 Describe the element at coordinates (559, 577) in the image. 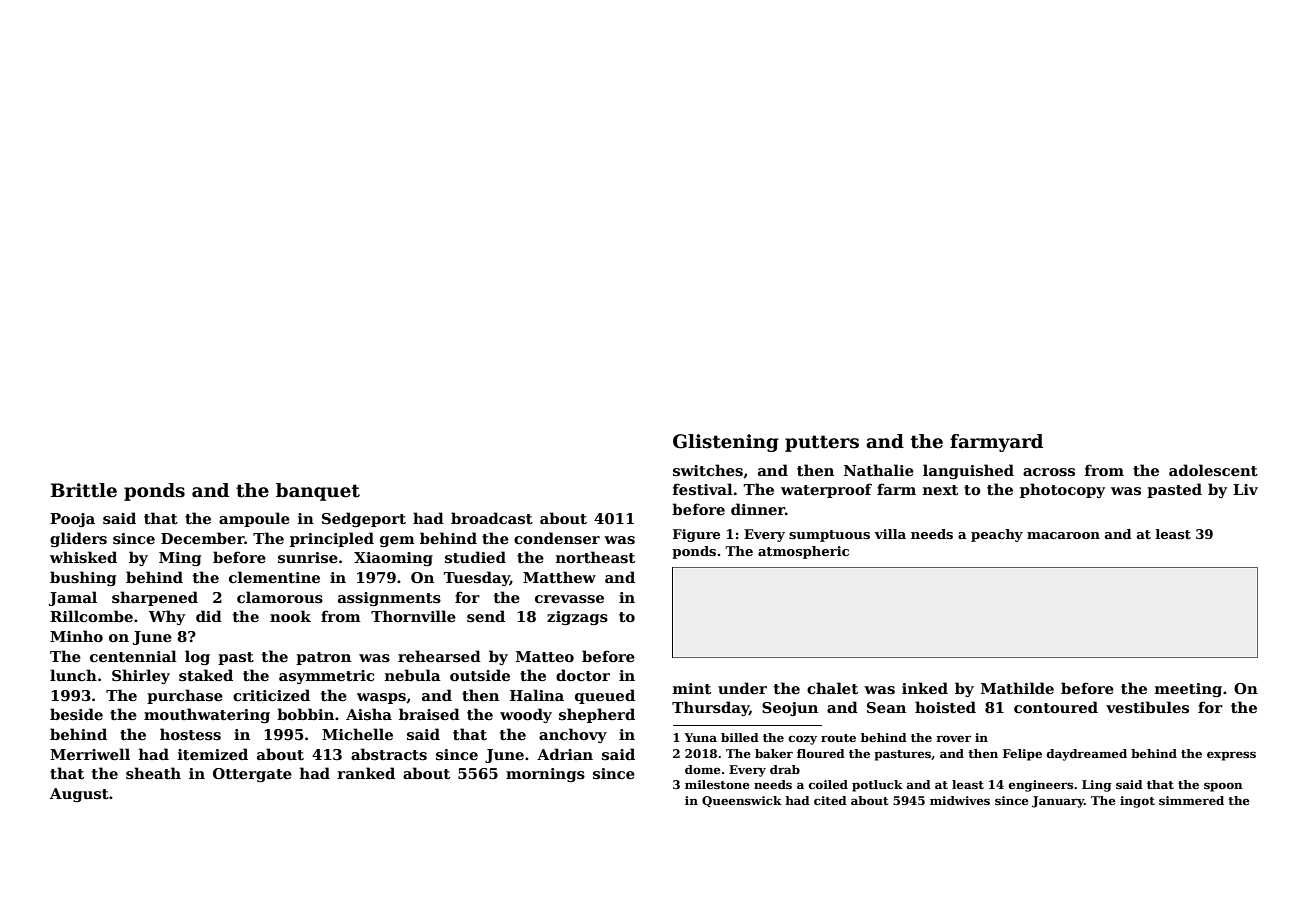

I see `Matthew` at that location.
